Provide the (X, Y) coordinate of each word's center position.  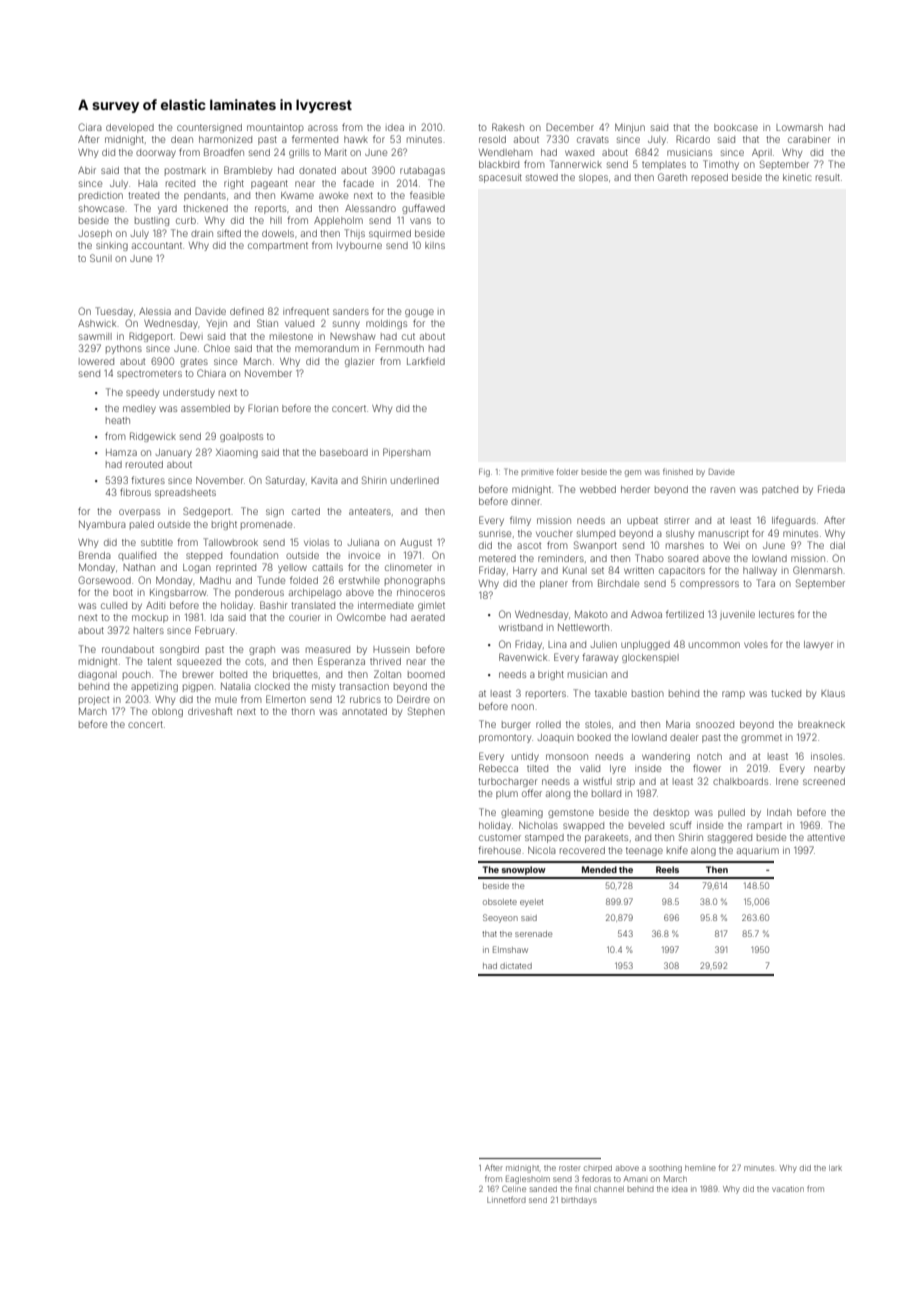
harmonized (225, 139)
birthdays (579, 1201)
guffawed (423, 209)
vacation (788, 1189)
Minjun (630, 128)
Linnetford (506, 1199)
